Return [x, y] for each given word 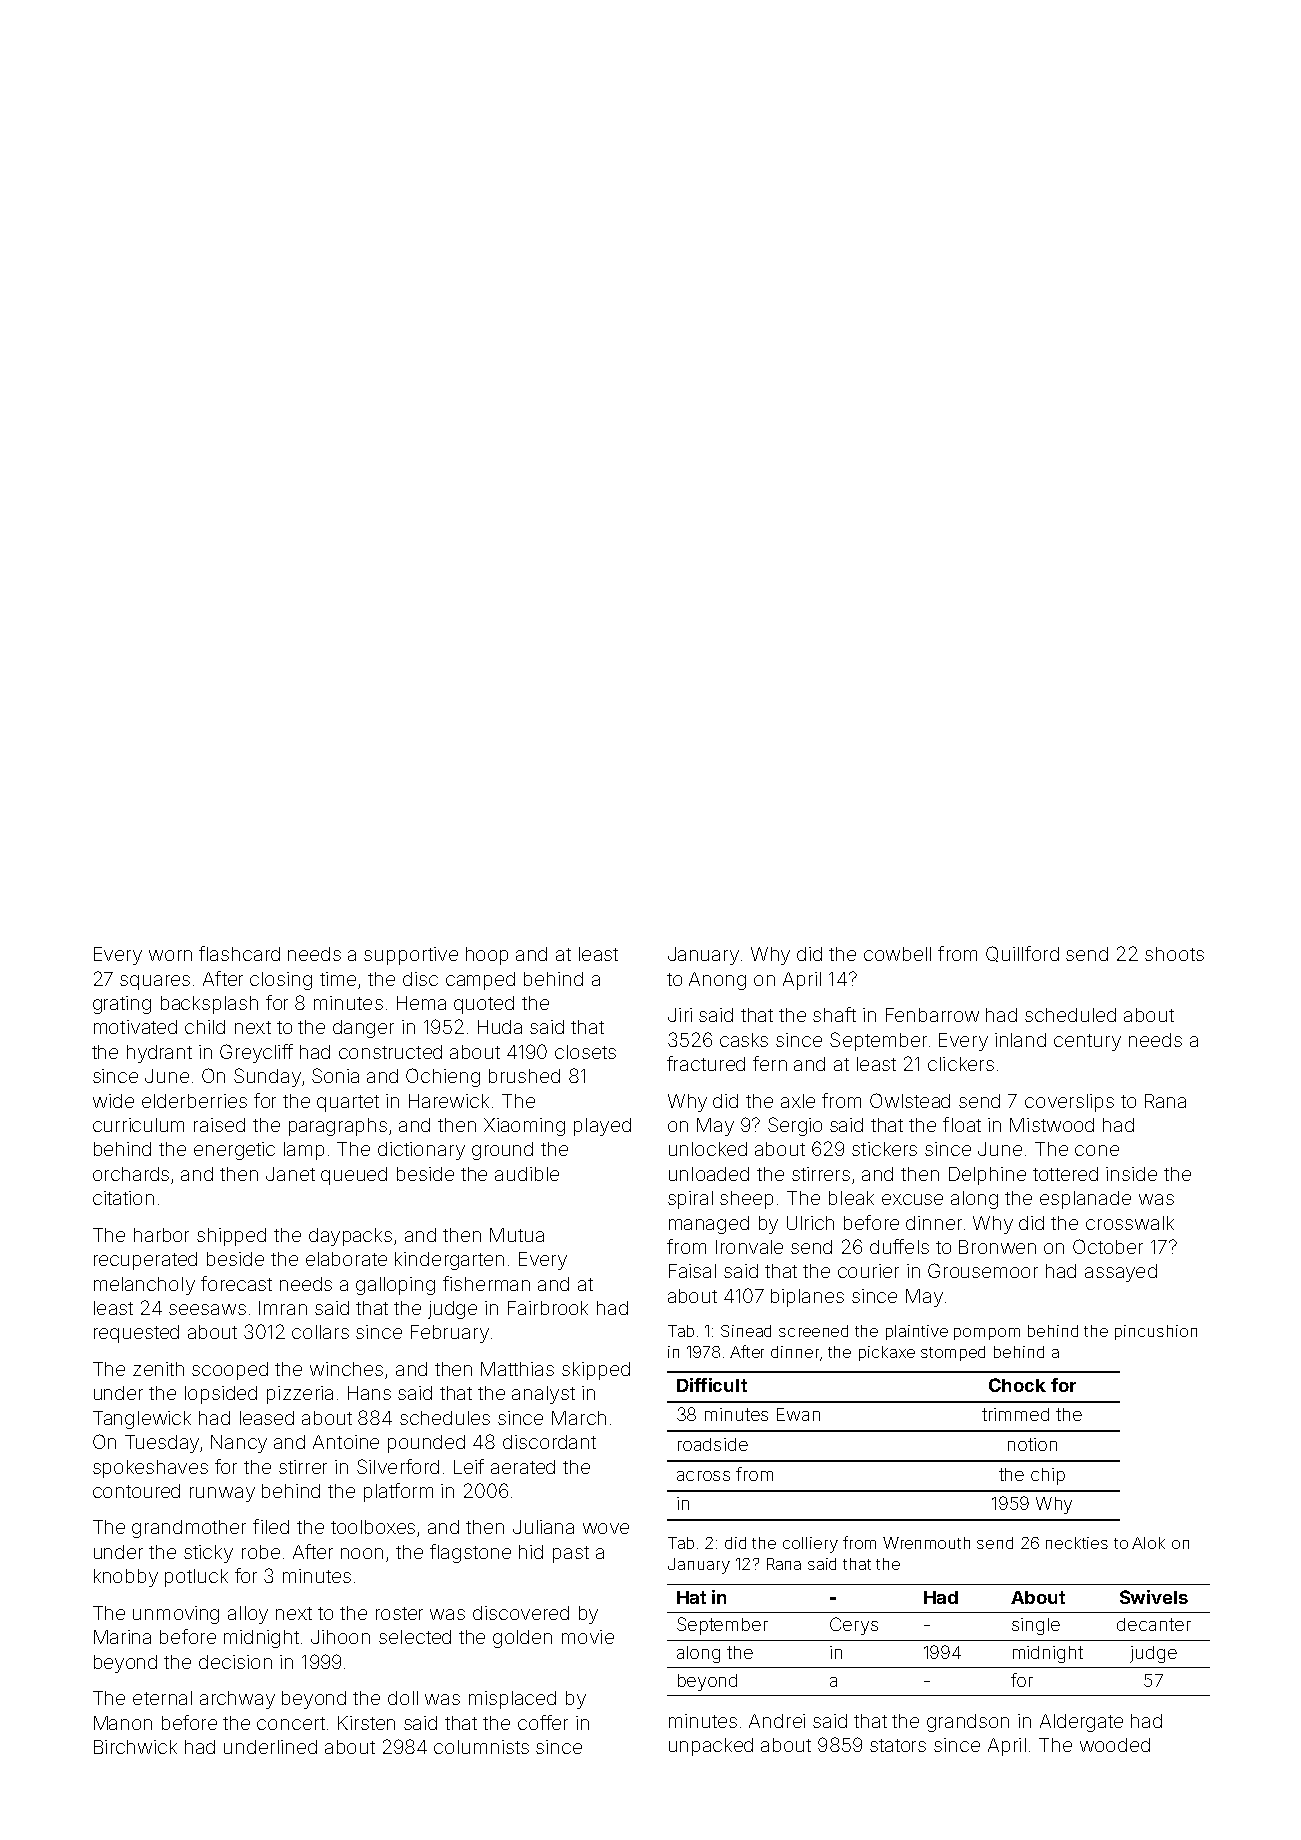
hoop [487, 956]
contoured [136, 1491]
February [450, 1334]
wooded [1115, 1745]
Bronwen [997, 1247]
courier [868, 1271]
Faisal [692, 1271]
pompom [987, 1334]
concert [291, 1723]
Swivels [1154, 1597]
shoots [1174, 954]
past [571, 1554]
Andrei [777, 1721]
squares [155, 982]
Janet [290, 1174]
